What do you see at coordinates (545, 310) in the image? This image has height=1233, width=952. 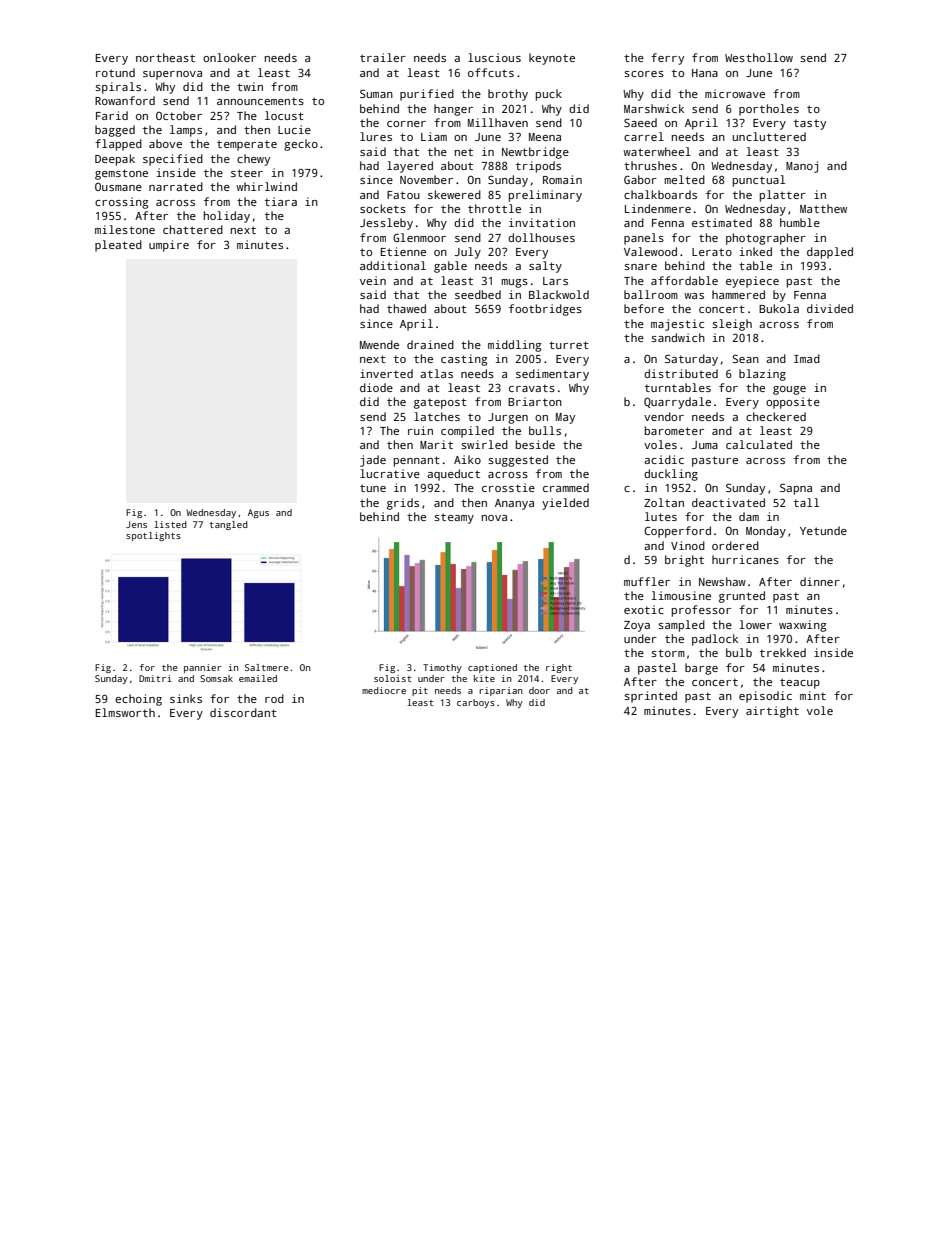 I see `footbridges` at bounding box center [545, 310].
